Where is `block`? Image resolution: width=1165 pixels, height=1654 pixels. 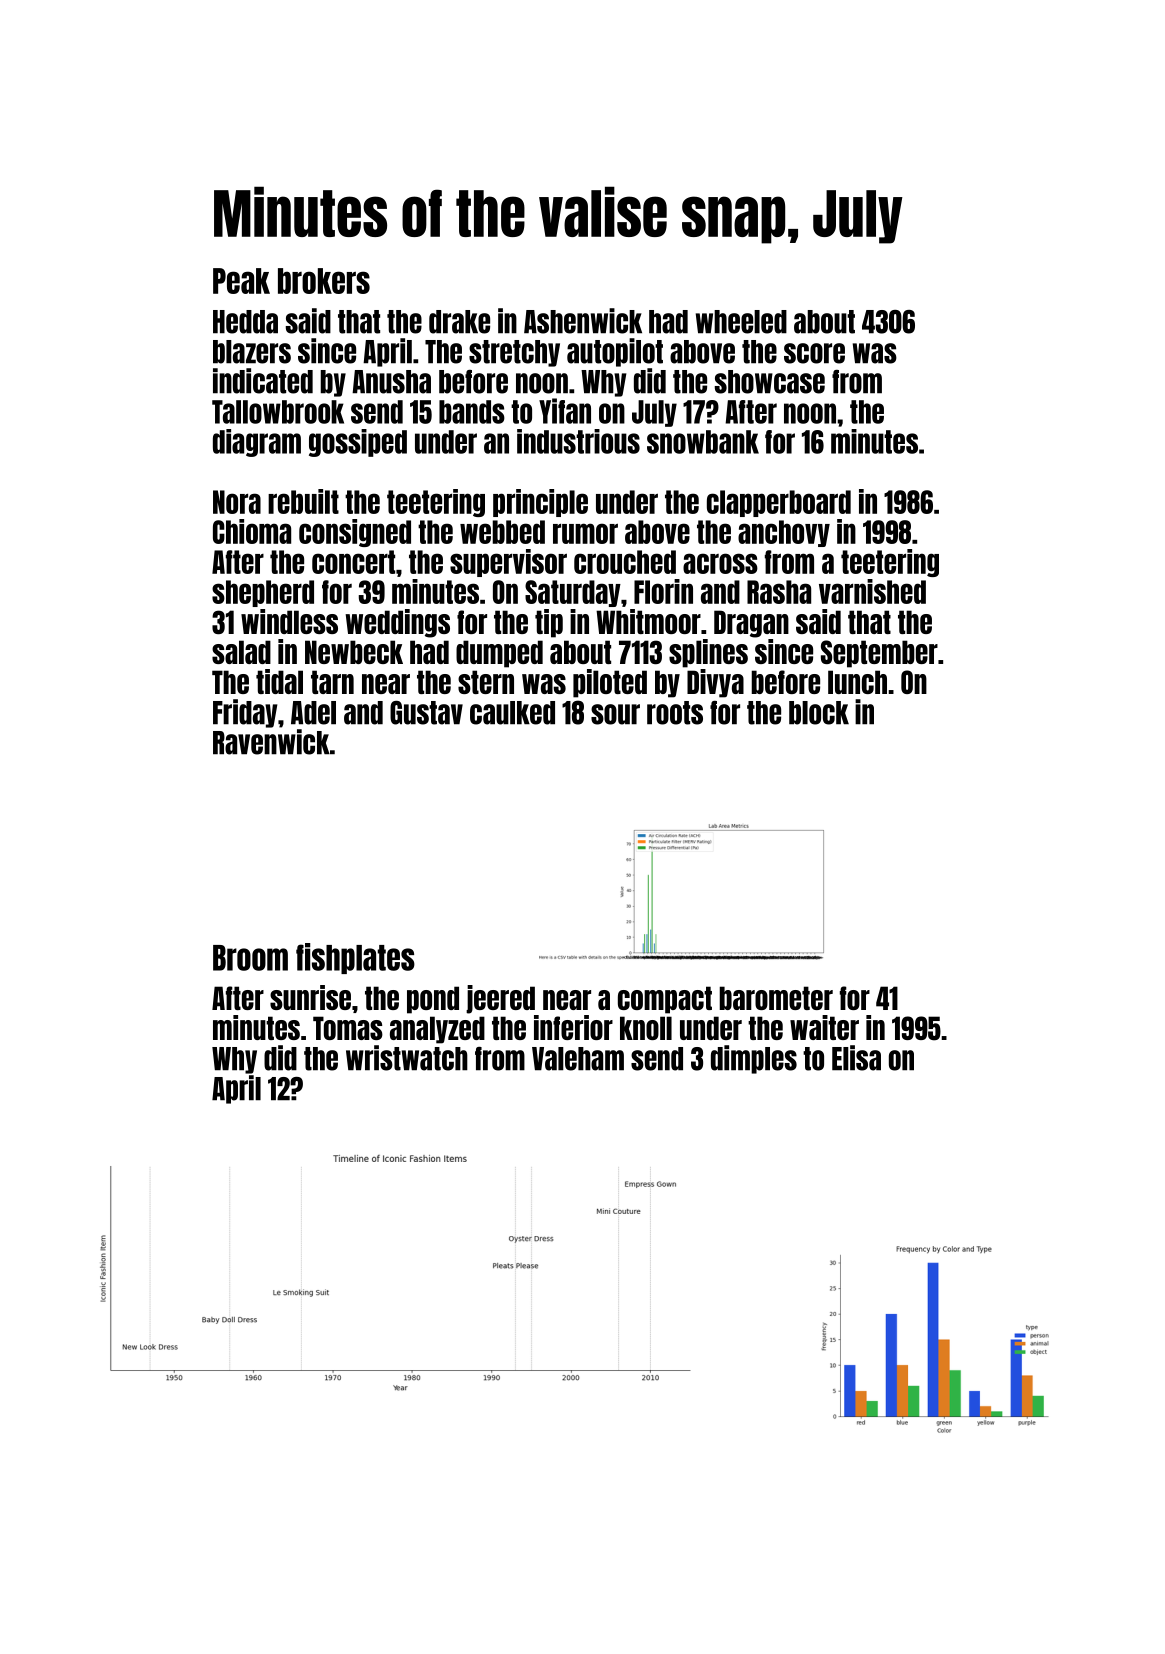
block is located at coordinates (819, 713).
